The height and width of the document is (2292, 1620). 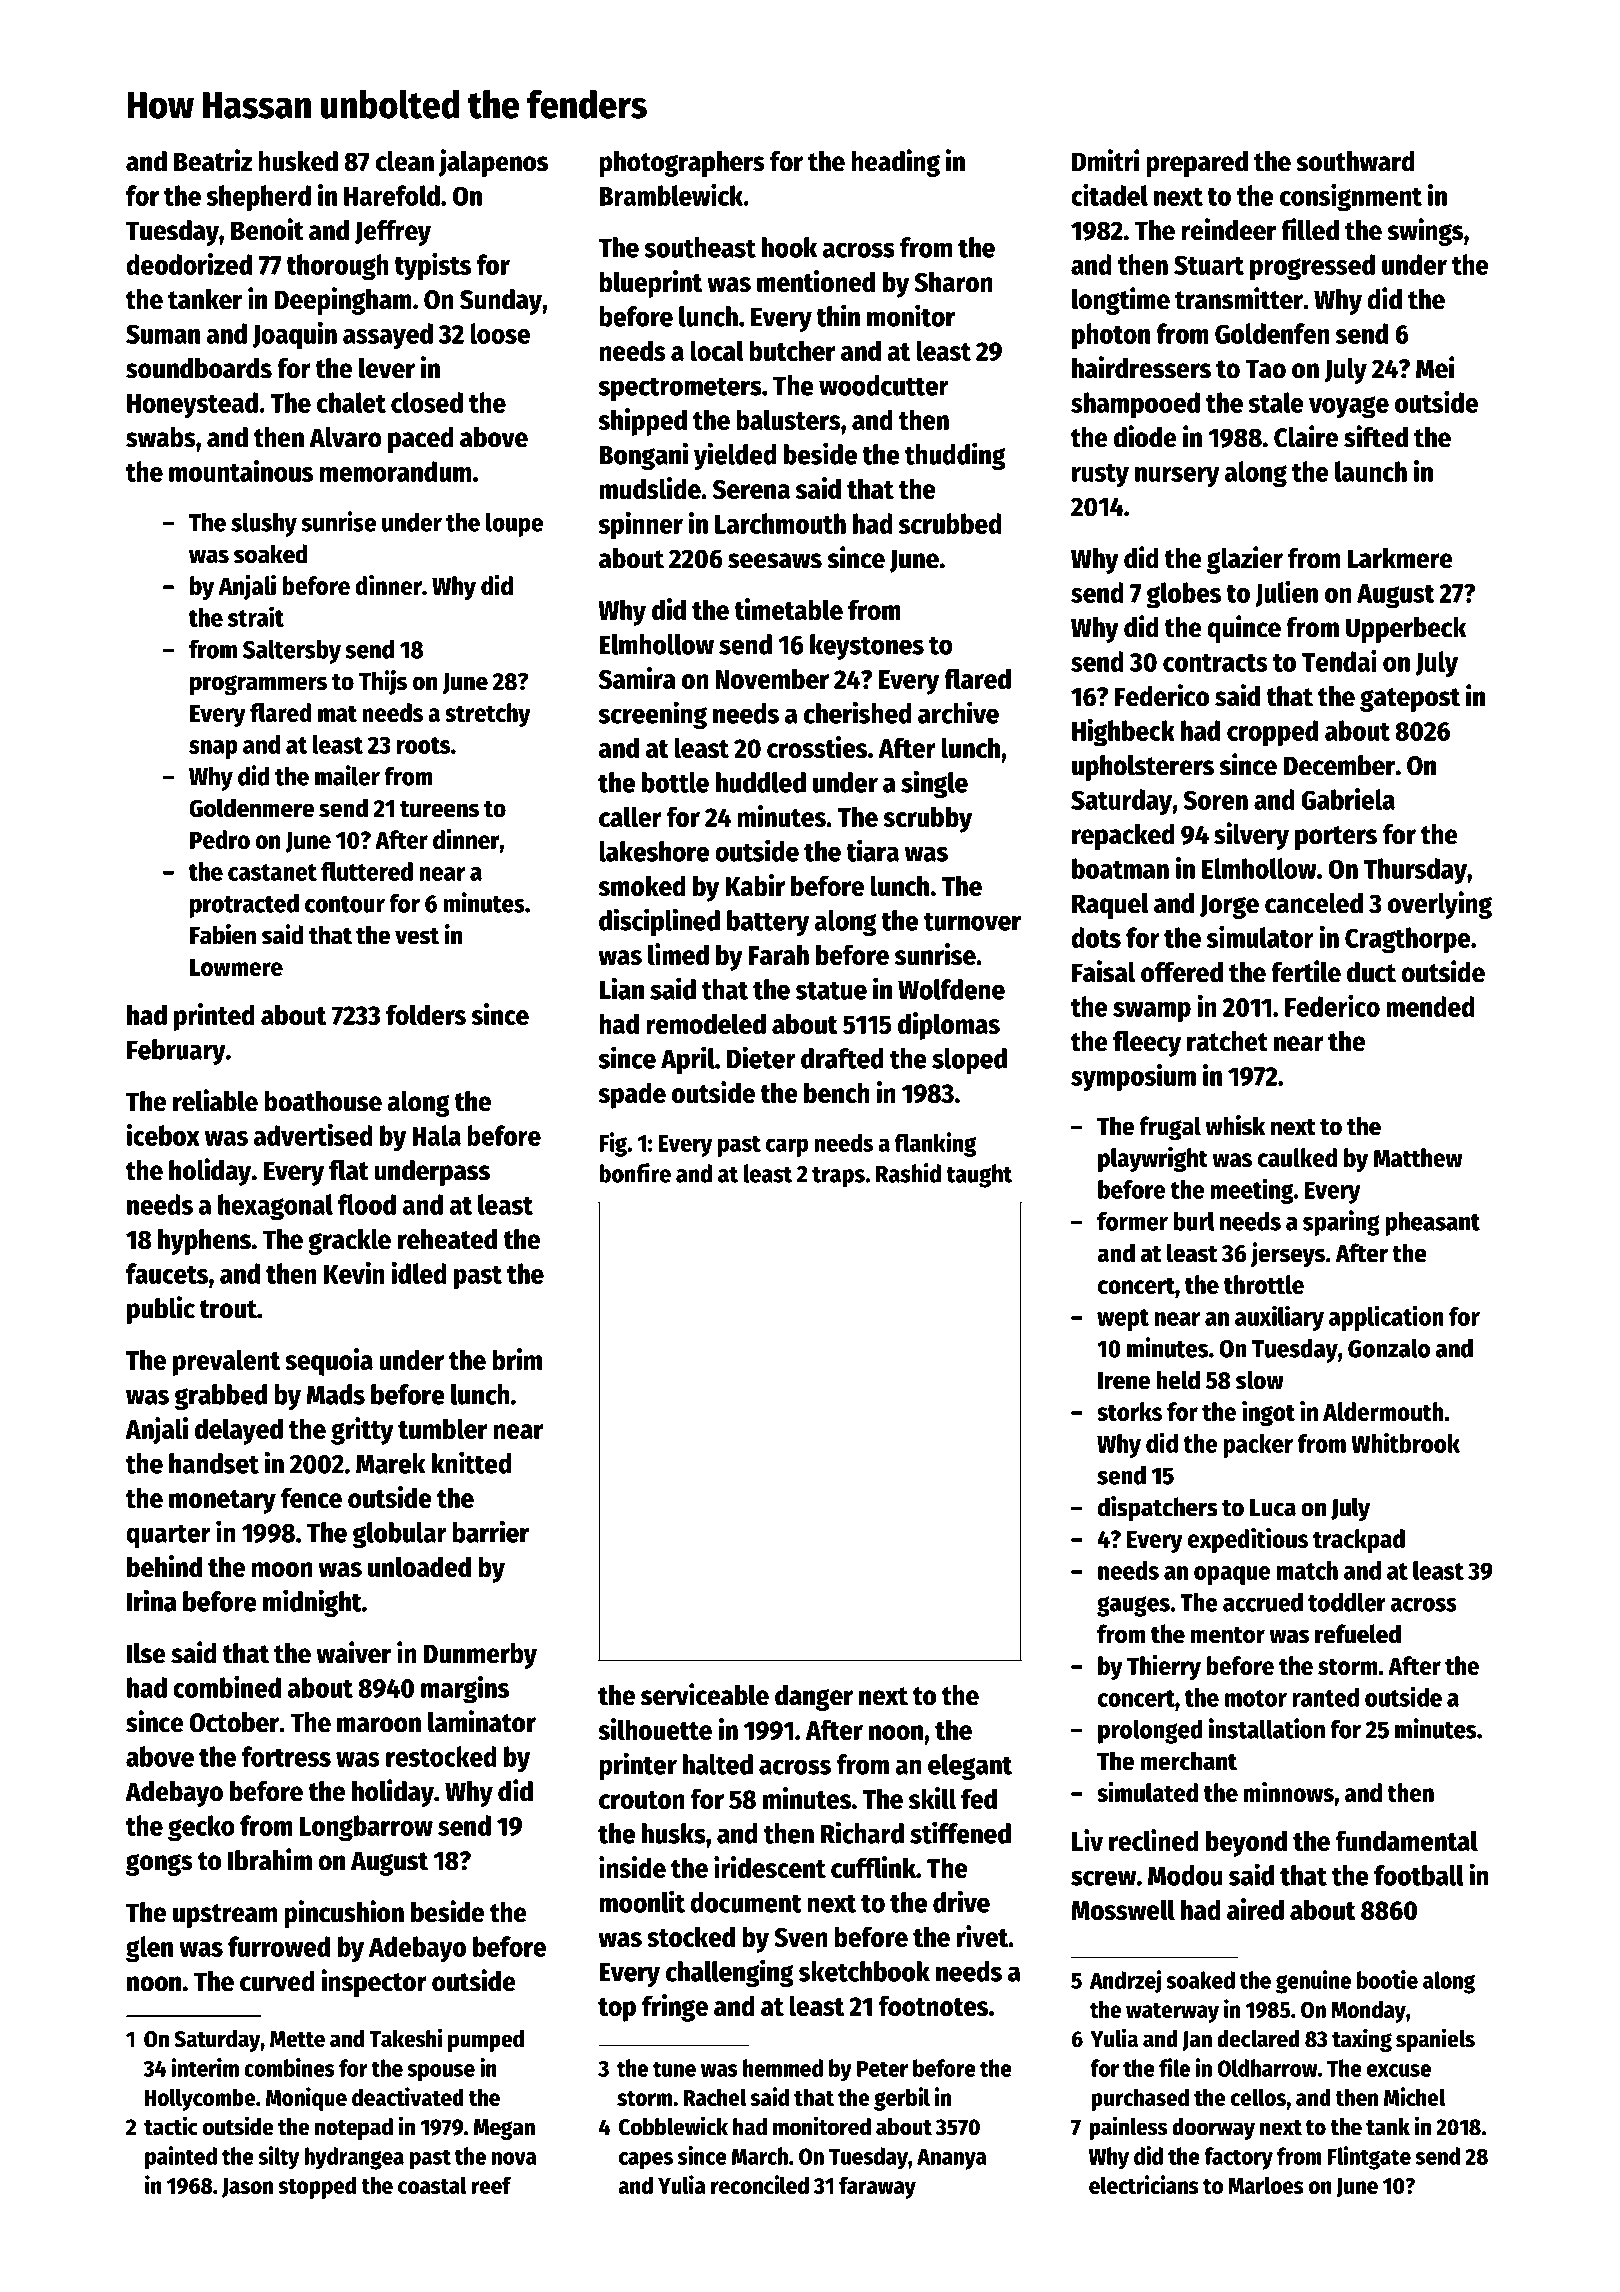 What do you see at coordinates (247, 2188) in the document?
I see `Jason` at bounding box center [247, 2188].
